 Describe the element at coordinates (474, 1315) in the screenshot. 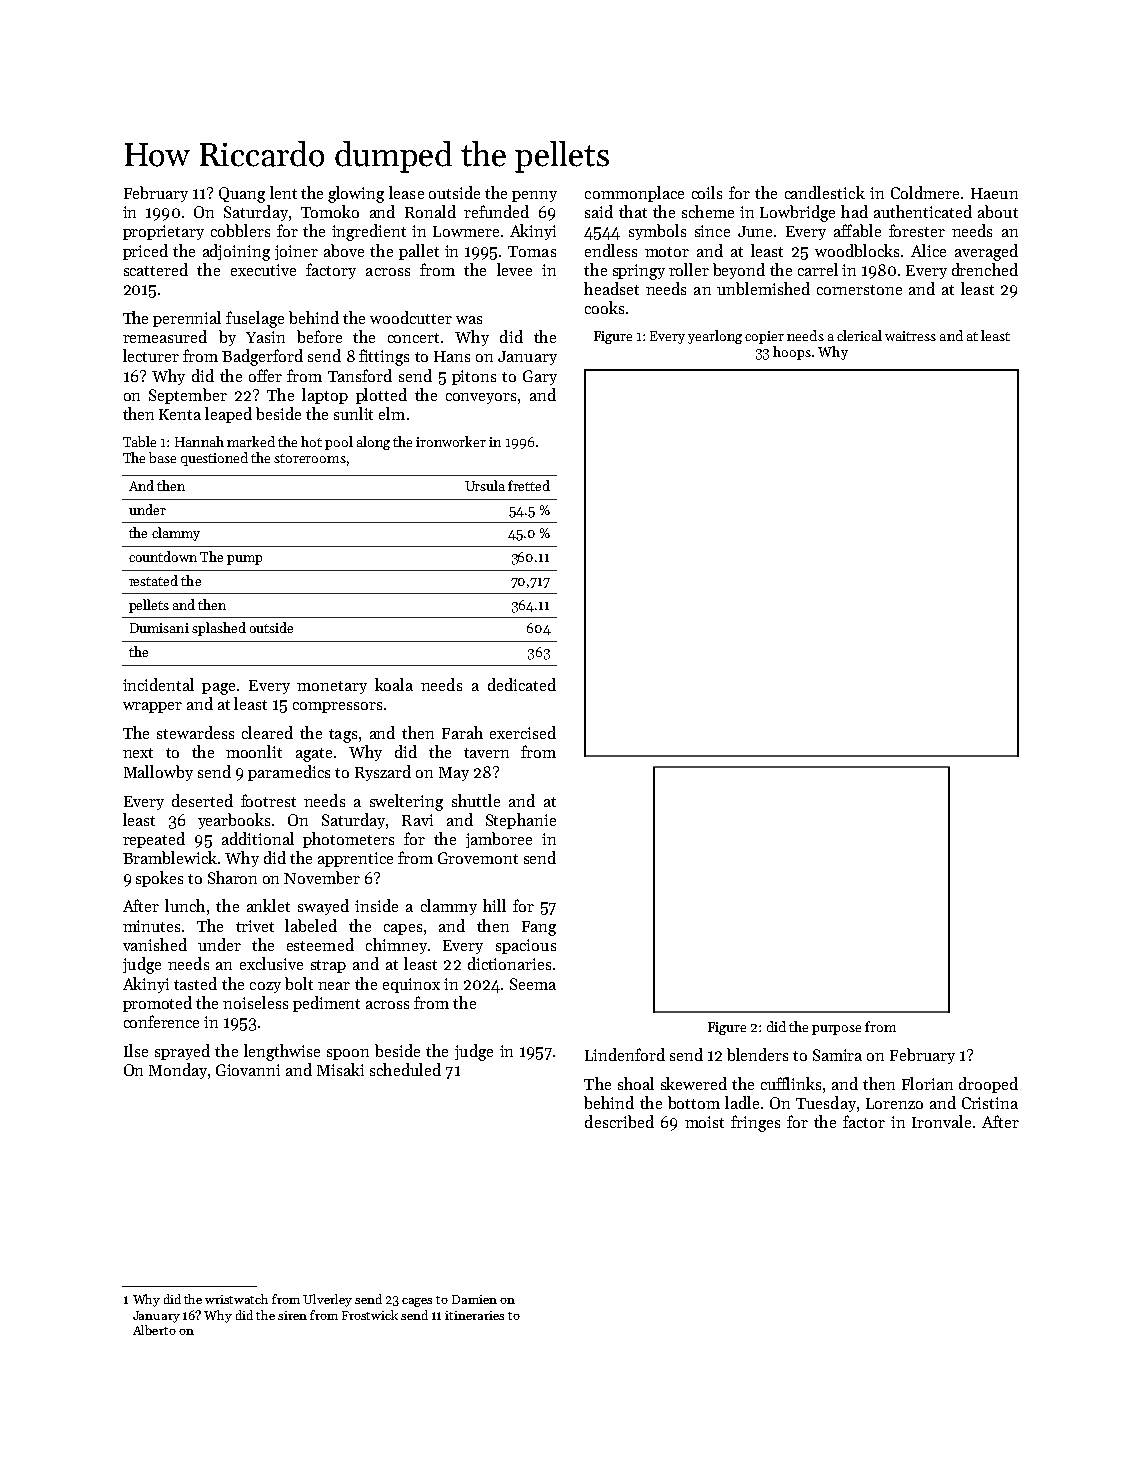

I see `itineraries` at that location.
